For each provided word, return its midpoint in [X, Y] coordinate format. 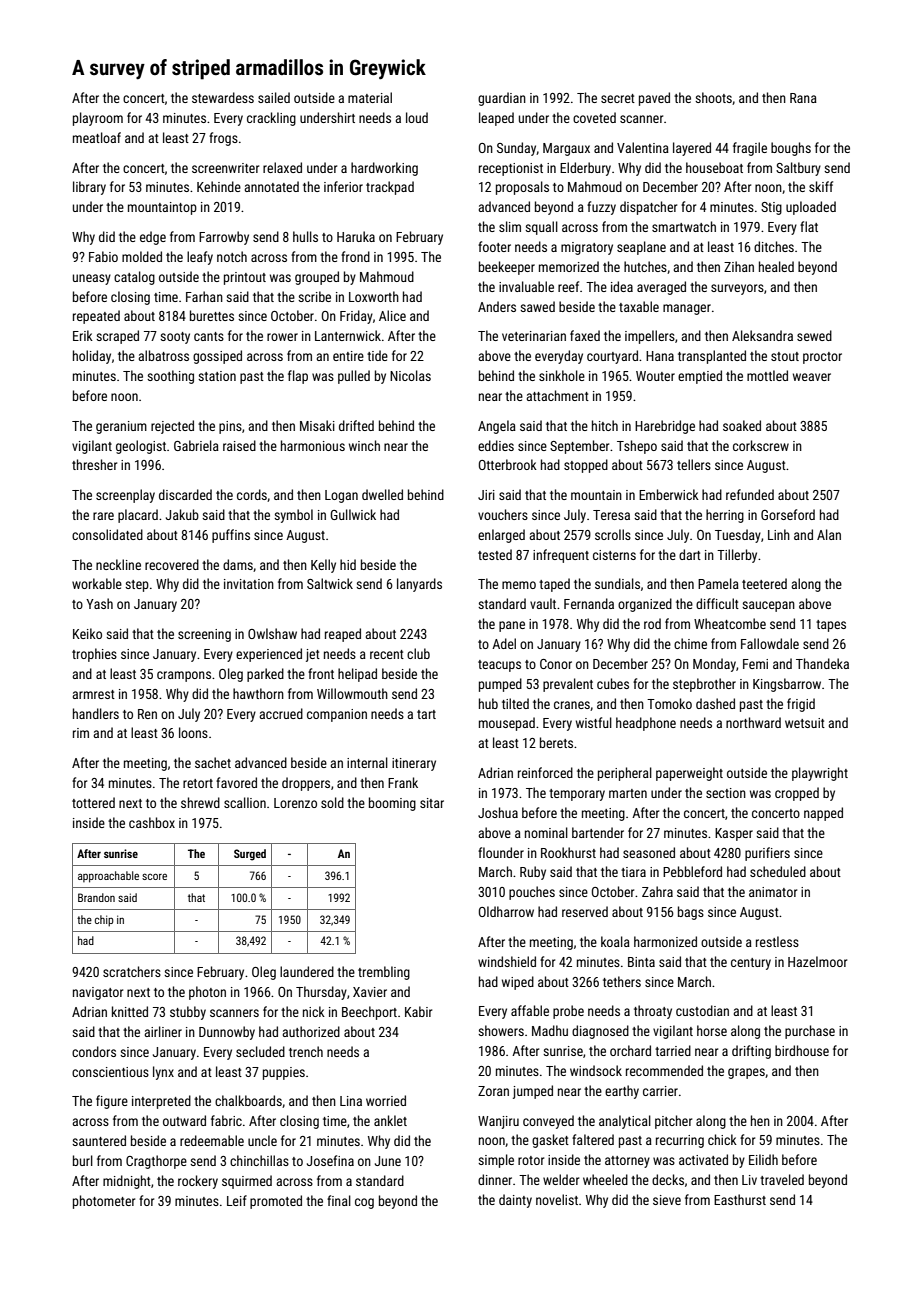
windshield [507, 961]
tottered [93, 802]
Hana [660, 356]
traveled [782, 1179]
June [388, 1161]
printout [245, 278]
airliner [163, 1031]
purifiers [767, 854]
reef [568, 286]
